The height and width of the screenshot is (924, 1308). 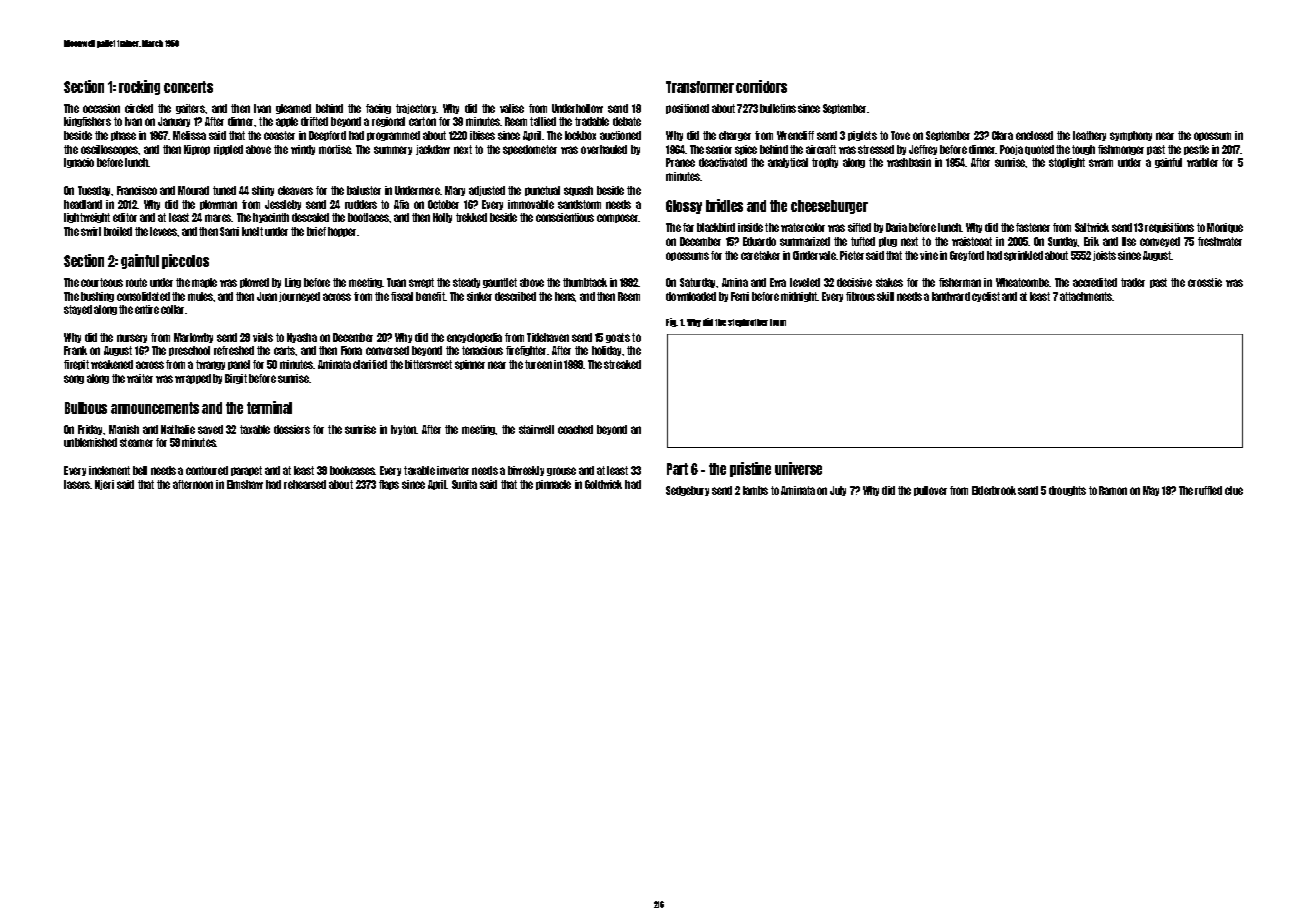 What do you see at coordinates (185, 261) in the screenshot?
I see `piccolos` at bounding box center [185, 261].
